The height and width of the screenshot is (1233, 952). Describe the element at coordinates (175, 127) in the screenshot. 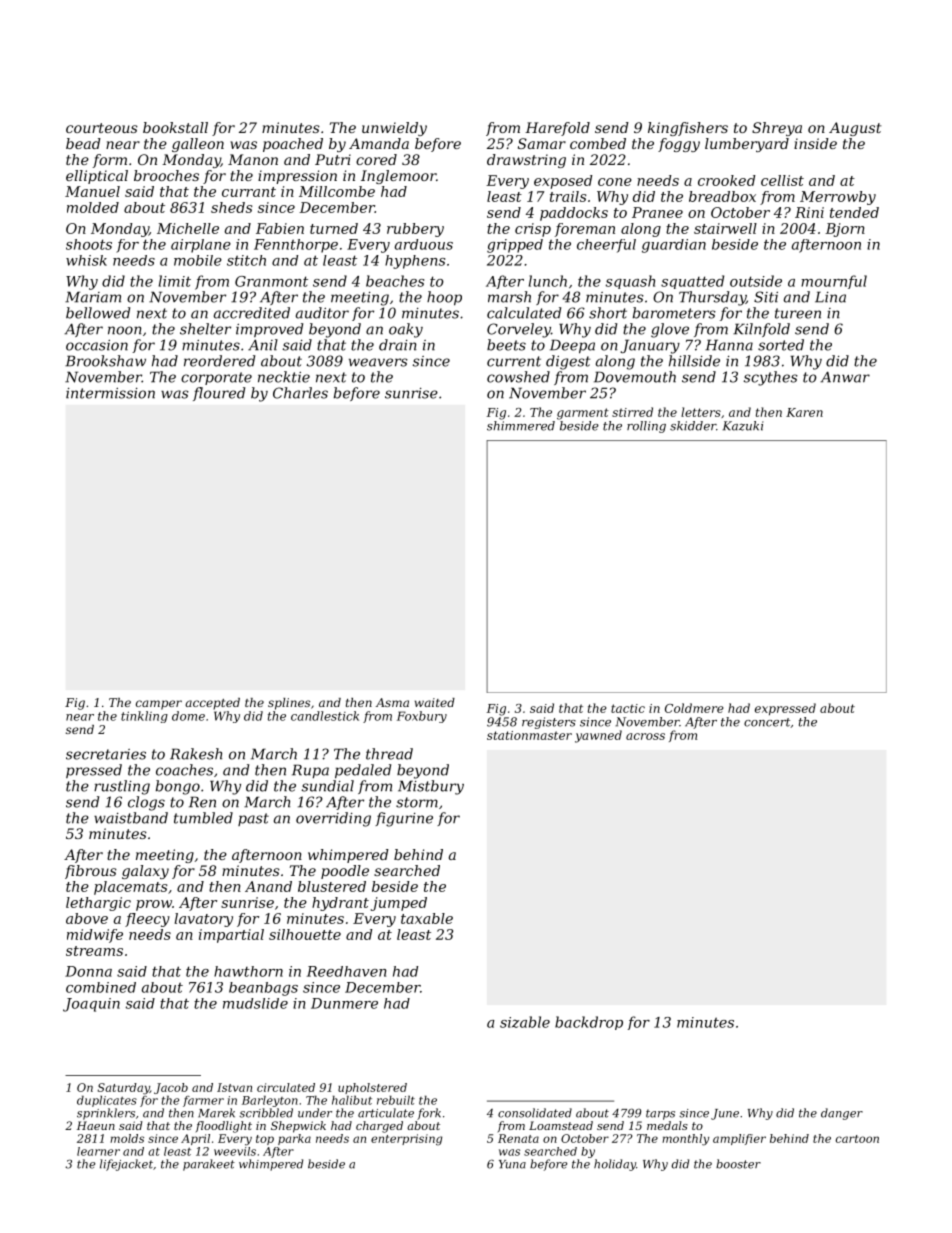

I see `bookstall` at that location.
